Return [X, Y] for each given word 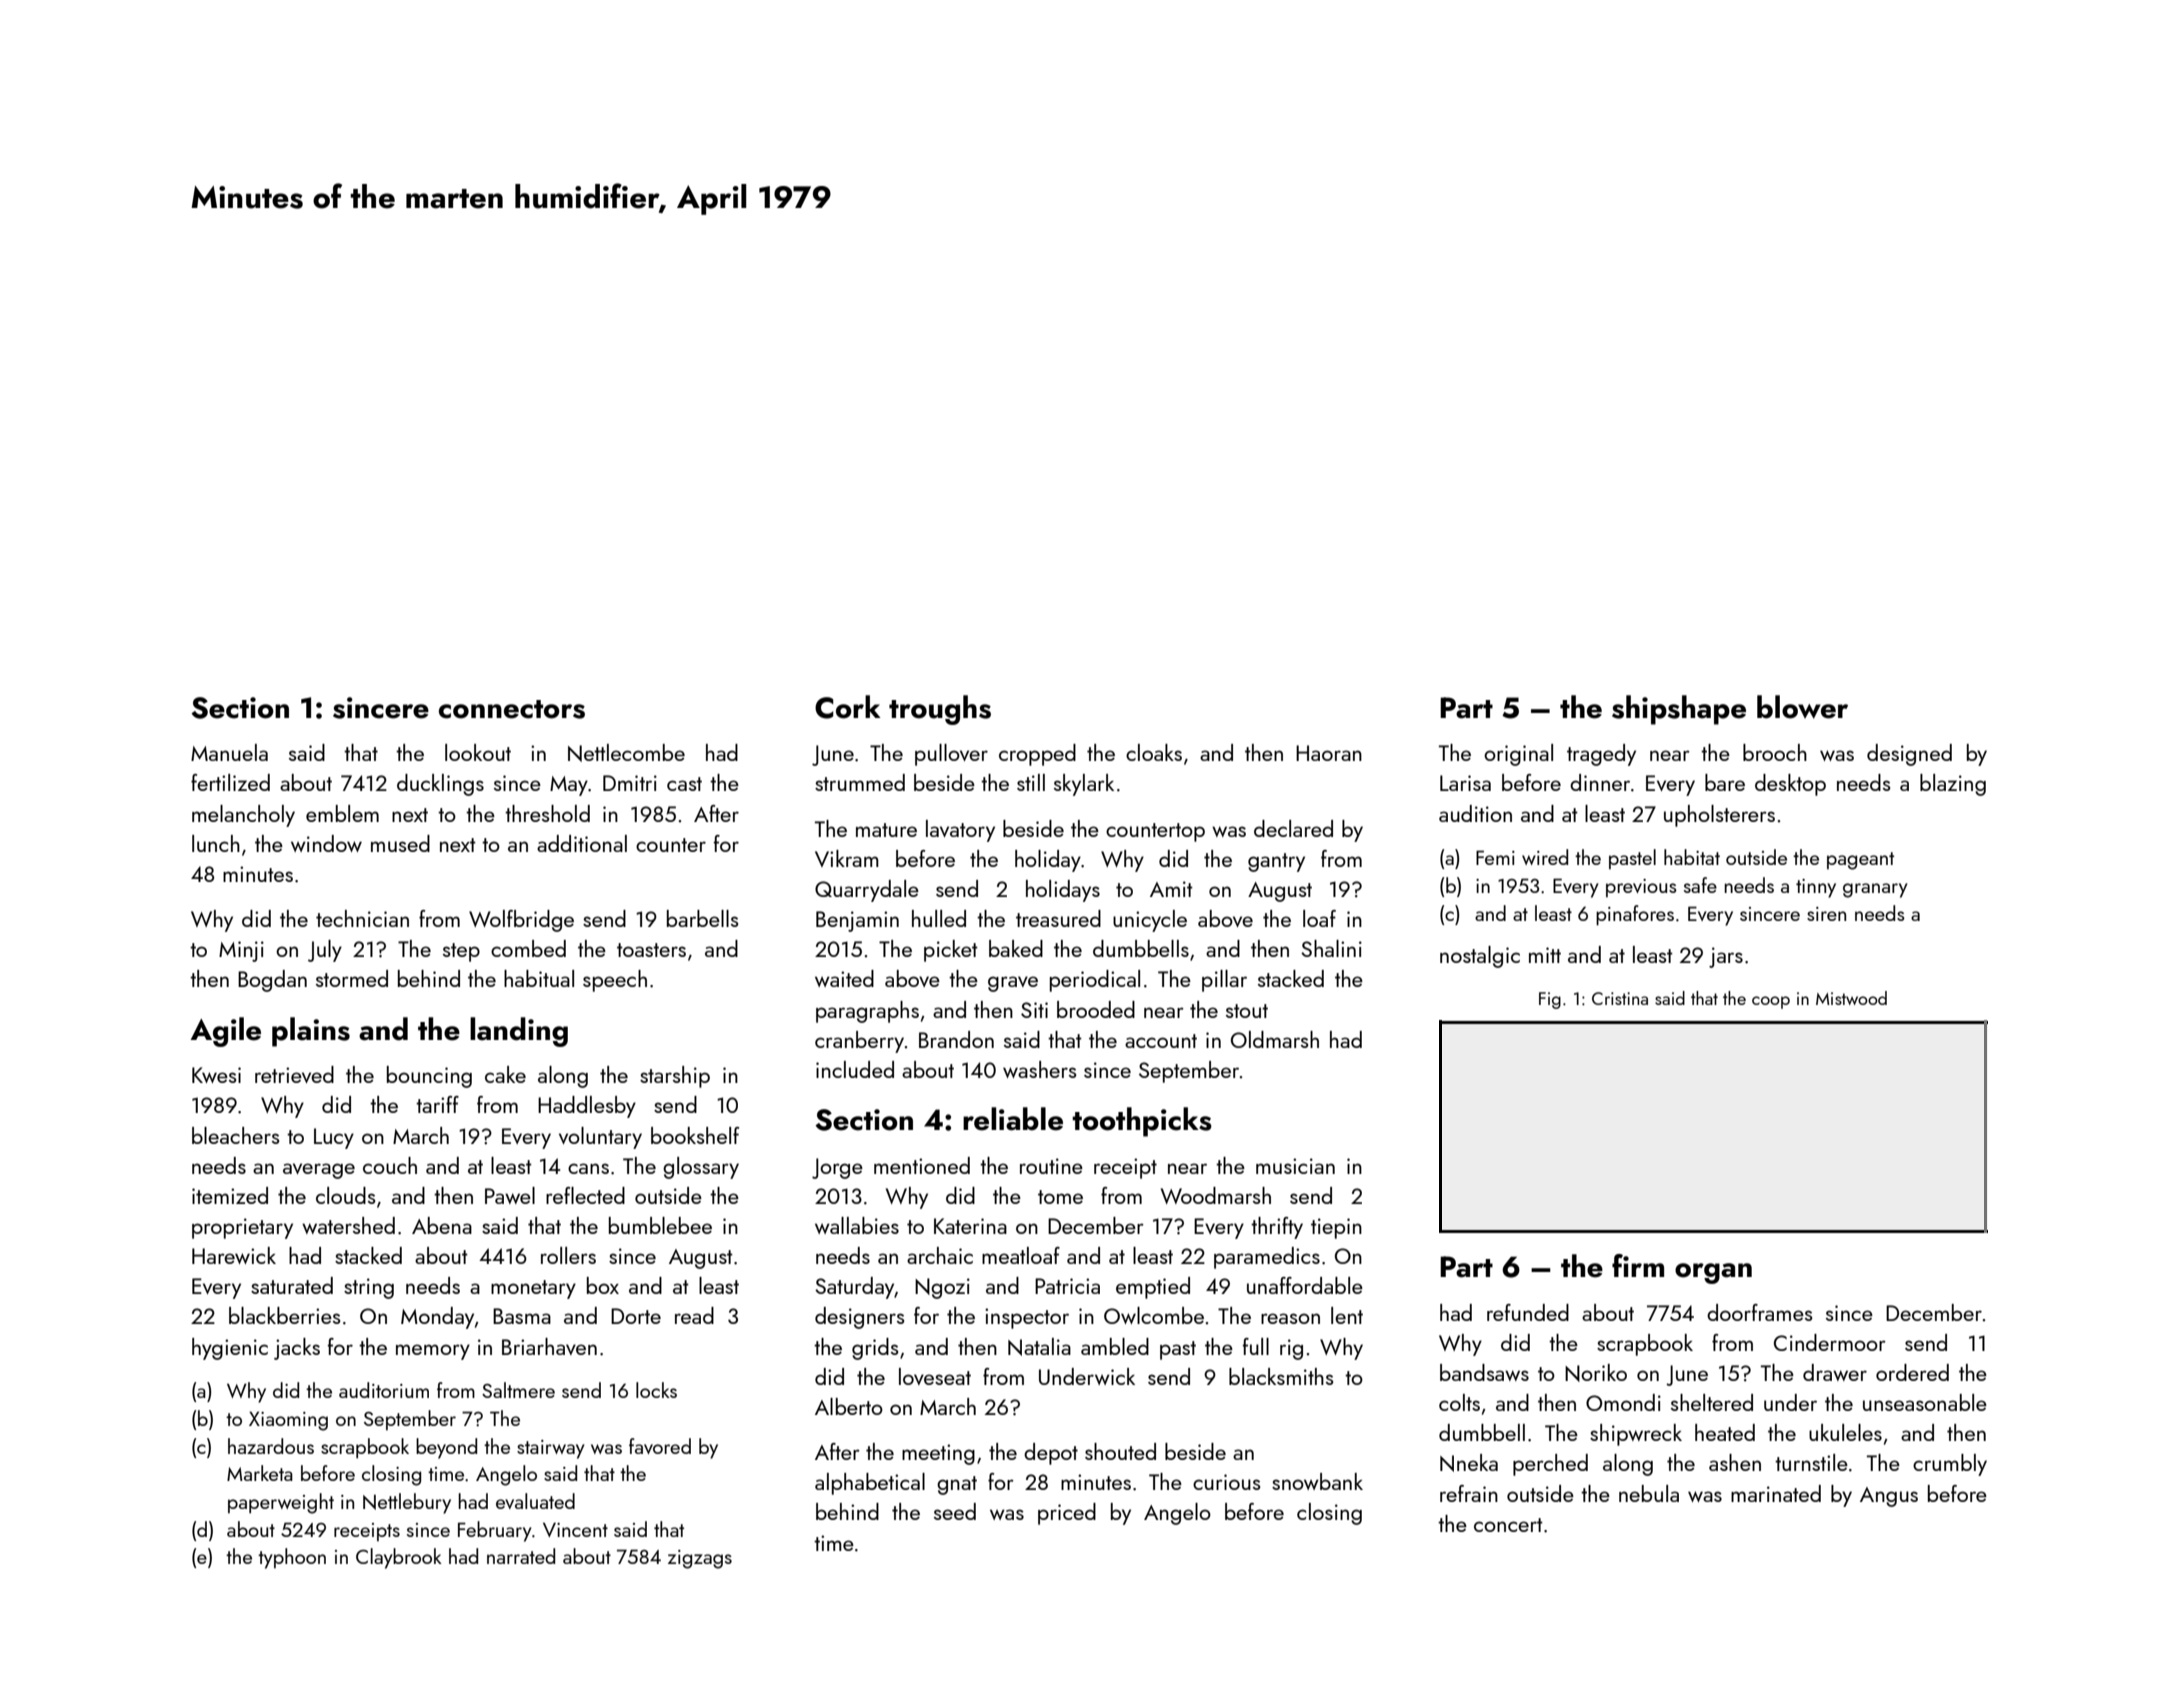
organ [1713, 1273]
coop [1771, 1002]
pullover [951, 755]
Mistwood [1851, 998]
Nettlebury [407, 1503]
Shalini [1331, 948]
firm [1638, 1265]
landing [519, 1032]
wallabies [857, 1225]
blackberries [284, 1315]
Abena [442, 1225]
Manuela [229, 752]
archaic [940, 1255]
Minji [241, 951]
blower [1802, 707]
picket [951, 951]
